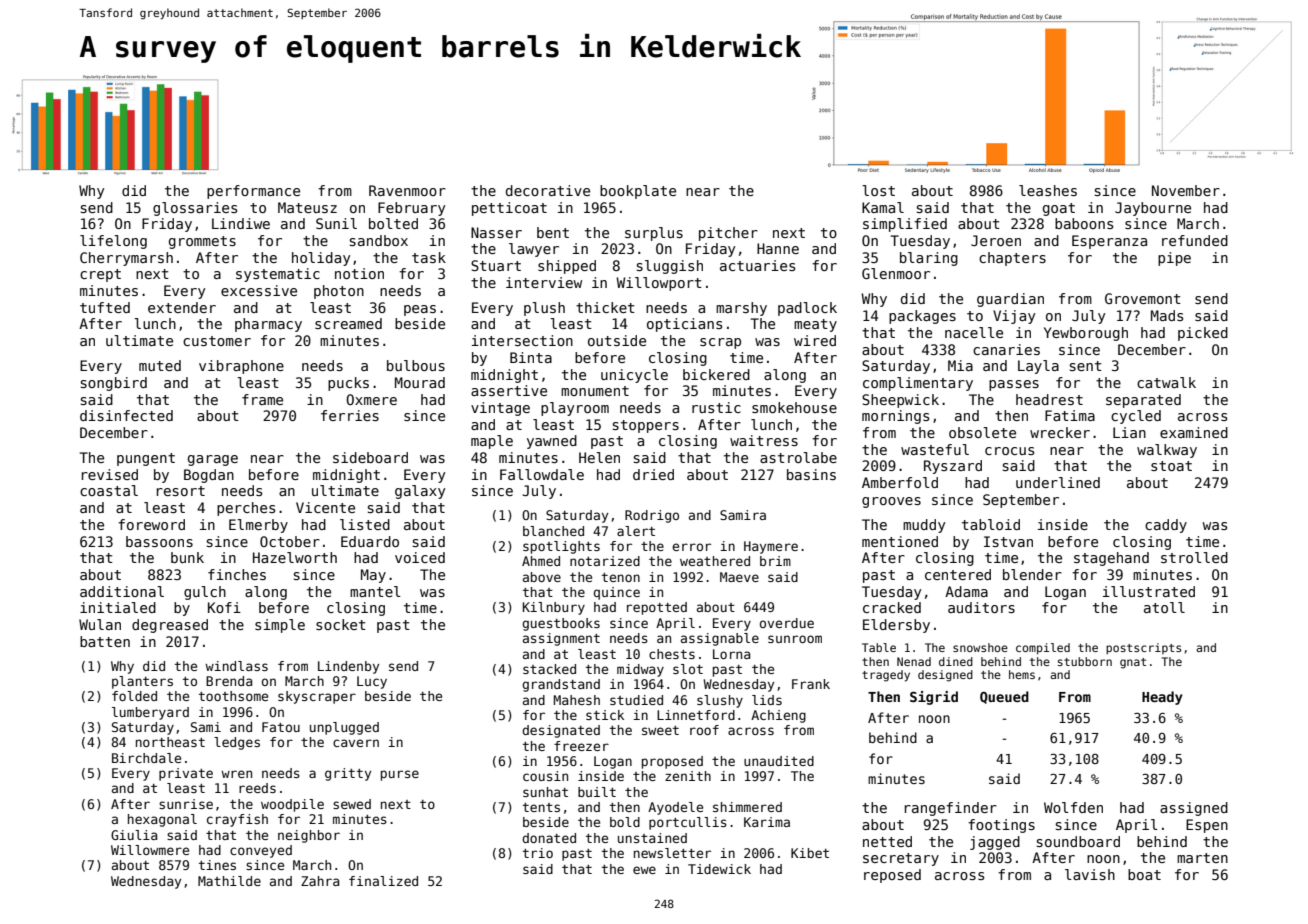  Describe the element at coordinates (1001, 826) in the screenshot. I see `footings` at that location.
